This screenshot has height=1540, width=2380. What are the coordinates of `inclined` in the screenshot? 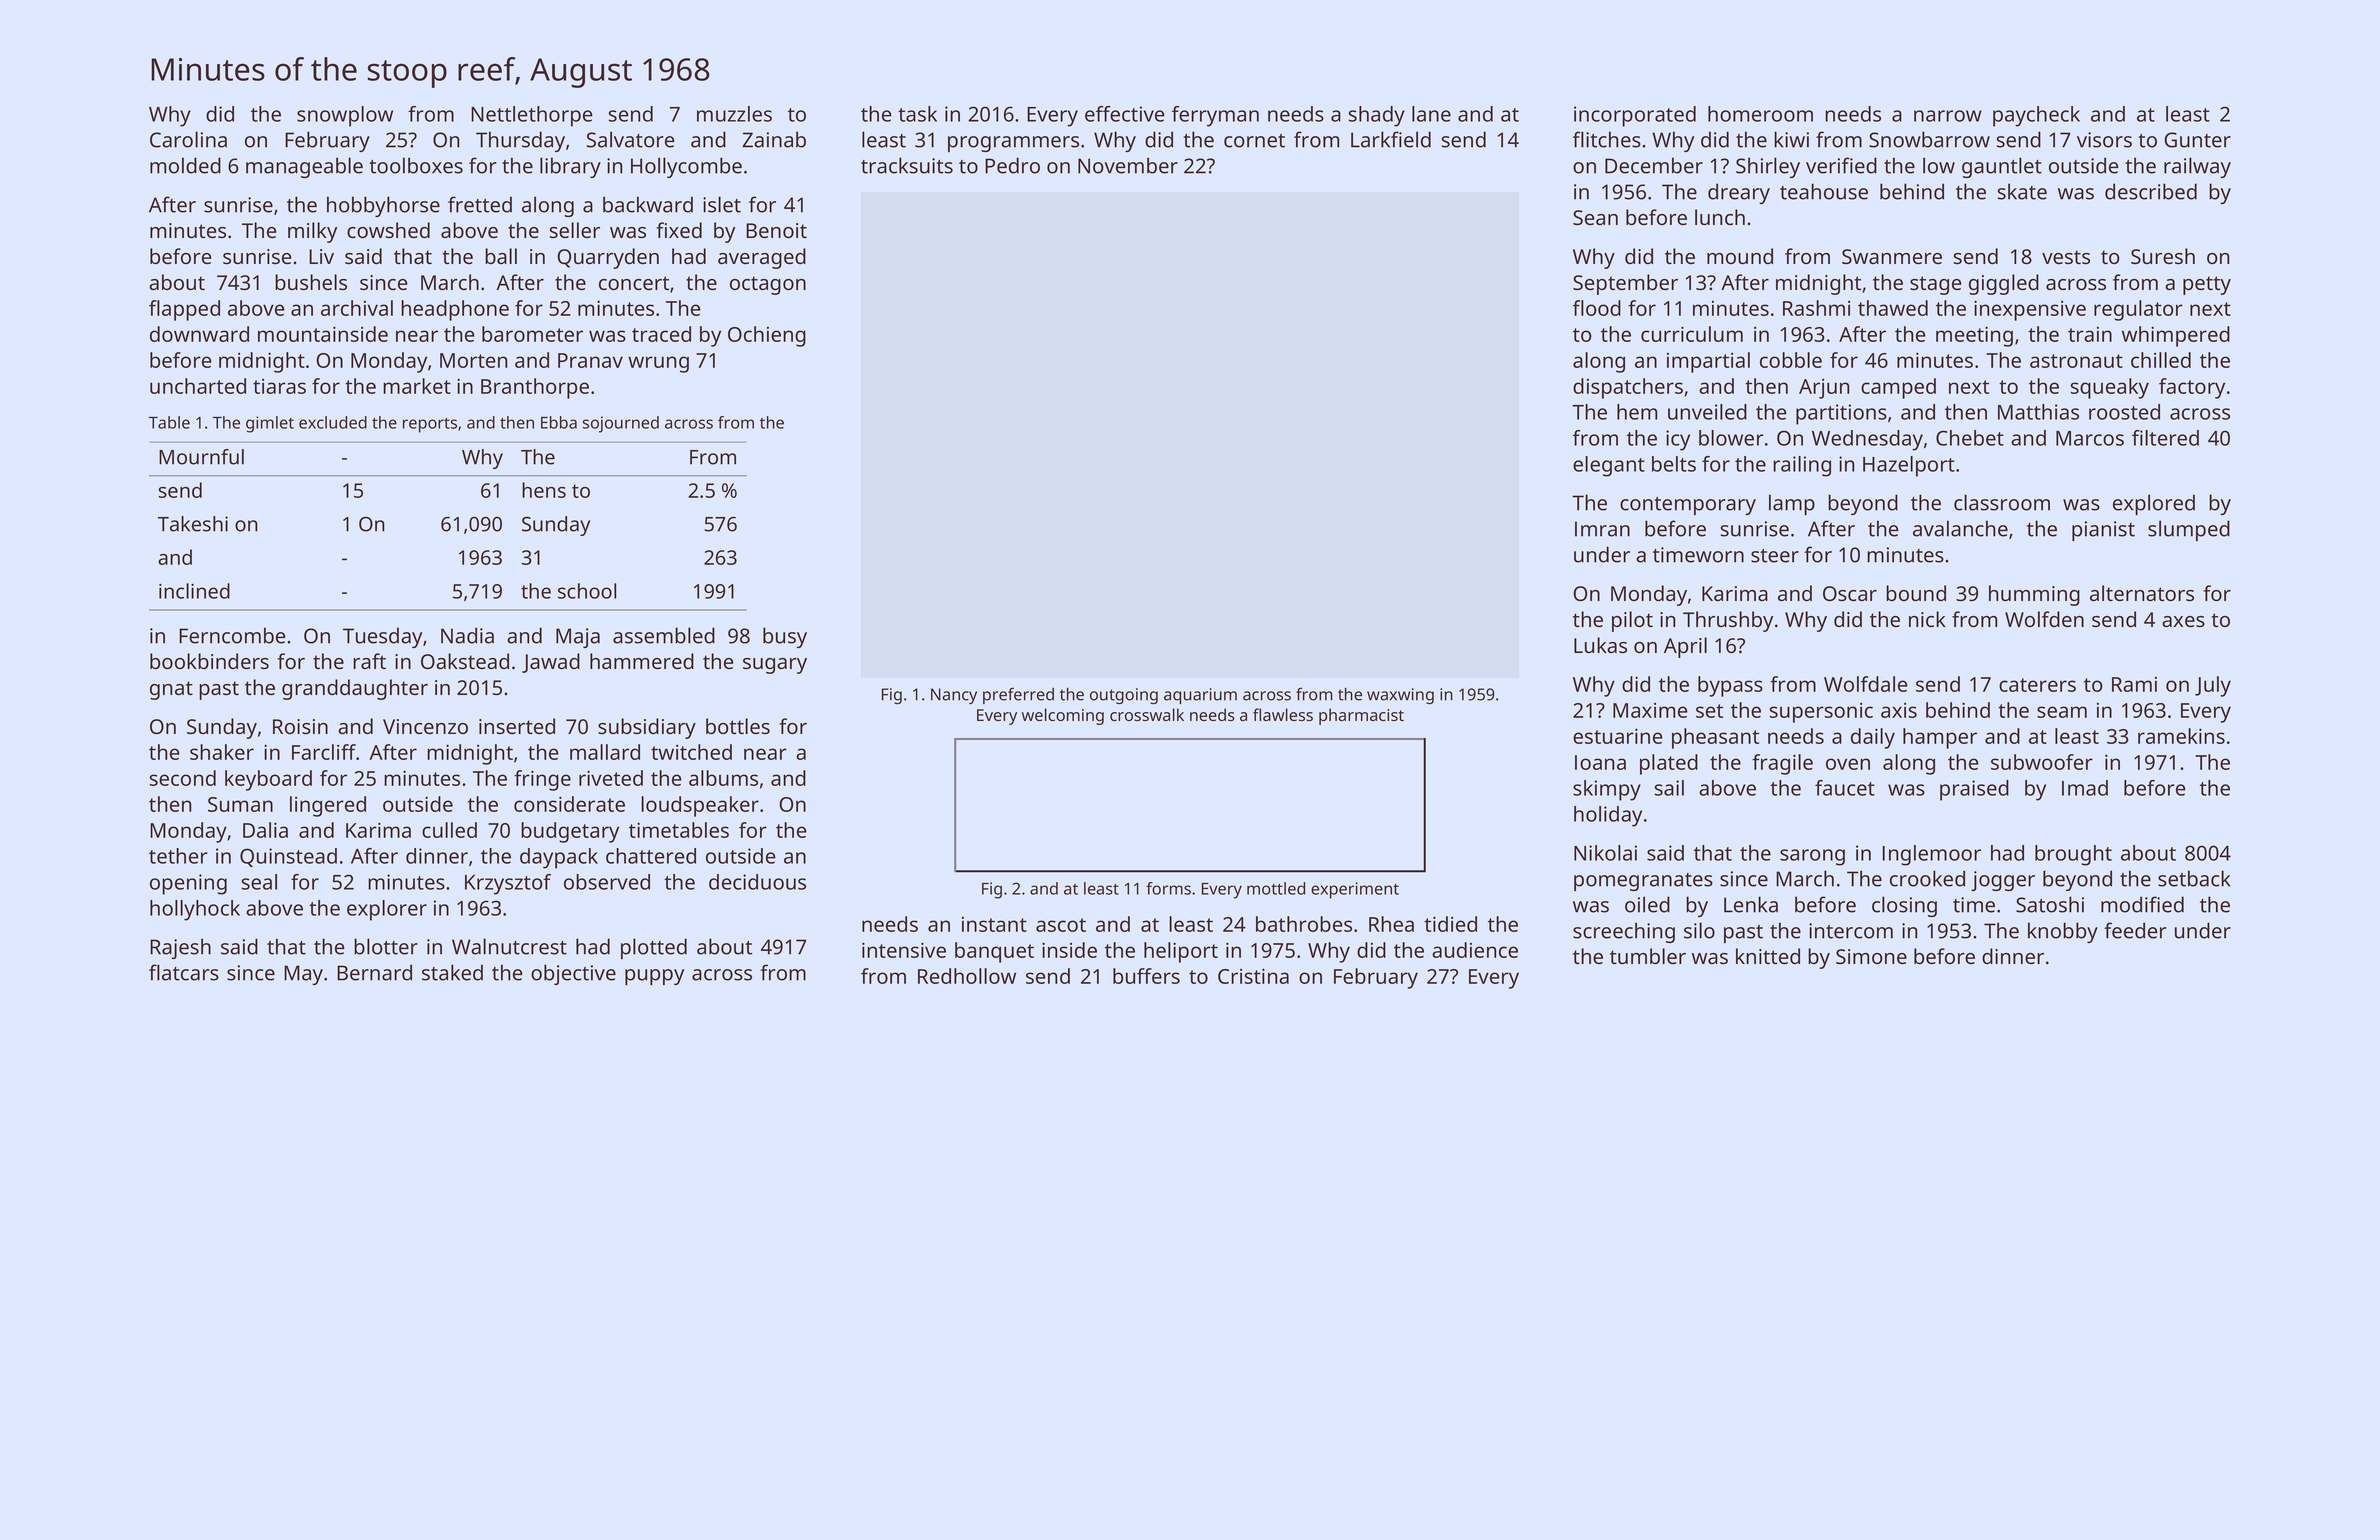 It's located at (194, 591).
